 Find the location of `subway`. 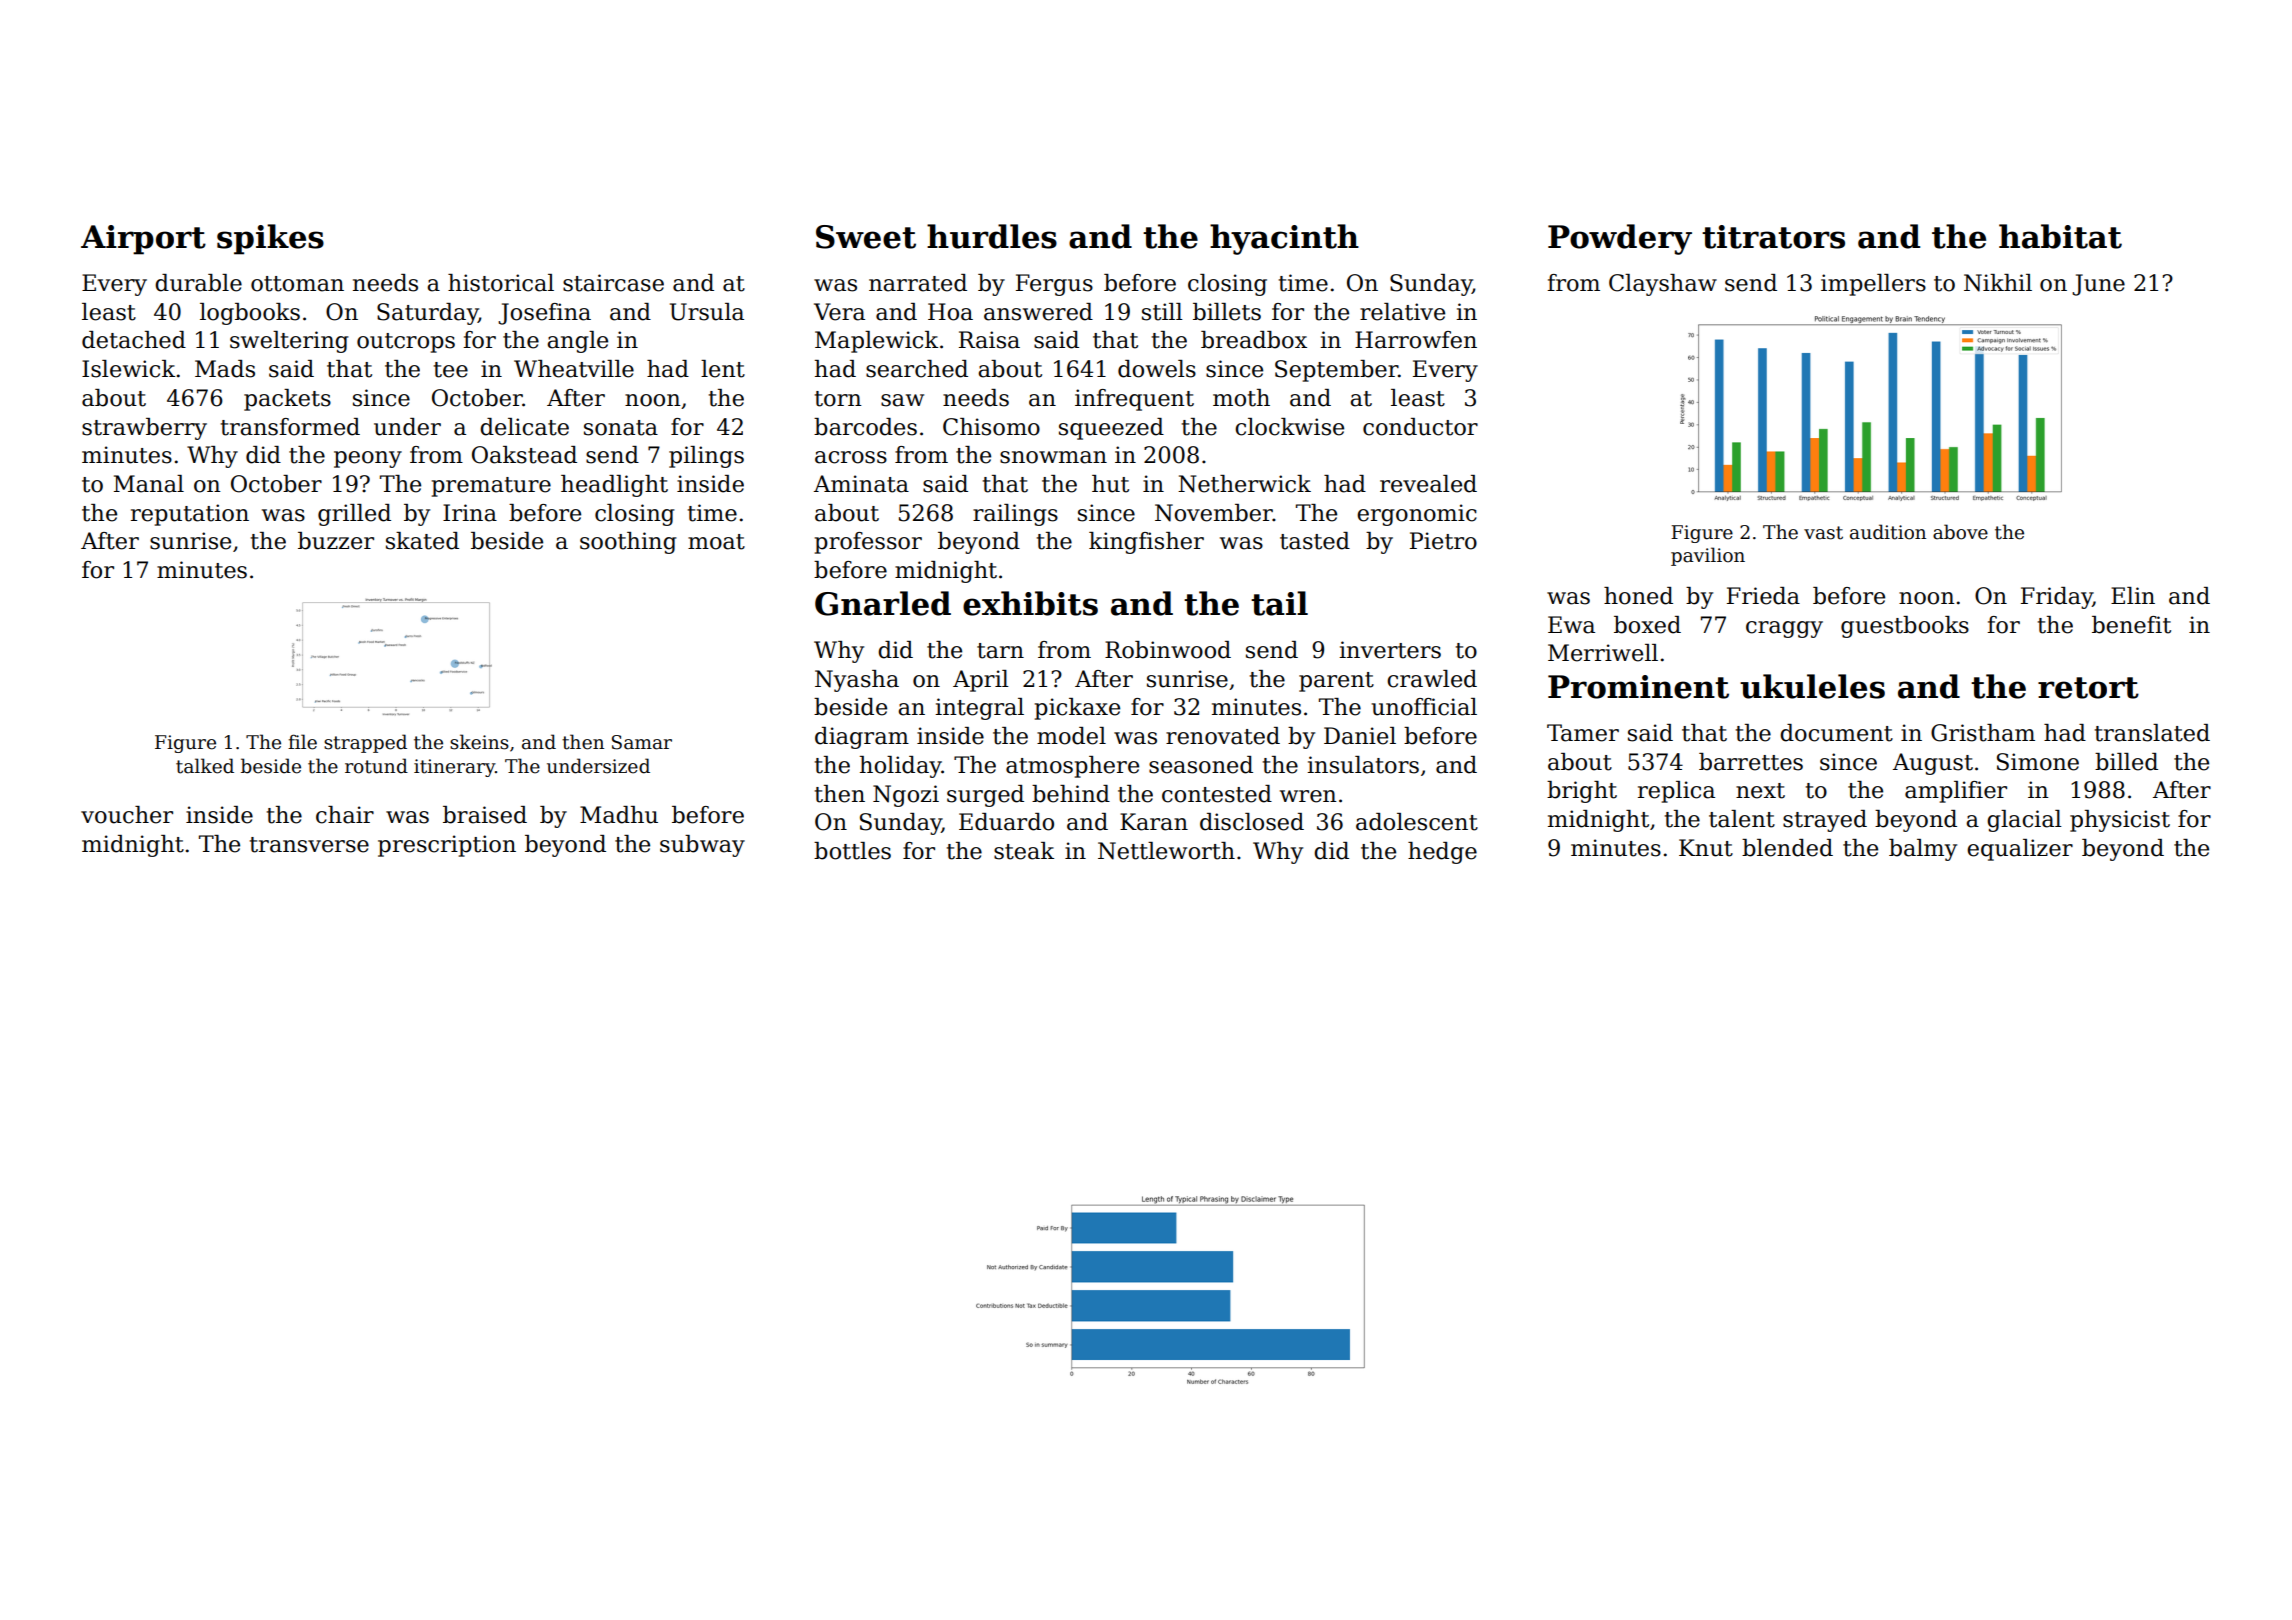

subway is located at coordinates (702, 846).
